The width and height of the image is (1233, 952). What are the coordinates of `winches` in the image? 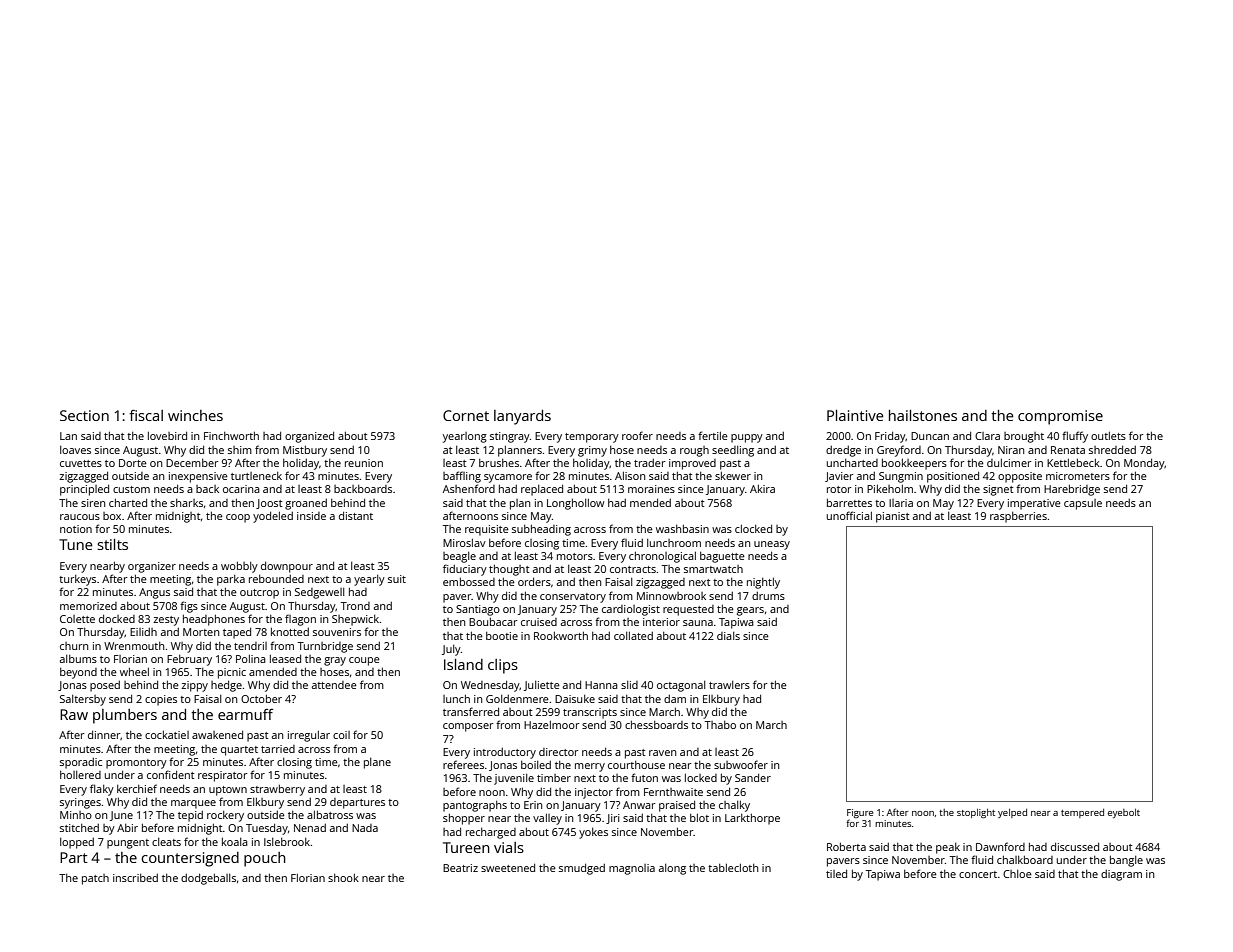 It's located at (195, 415).
